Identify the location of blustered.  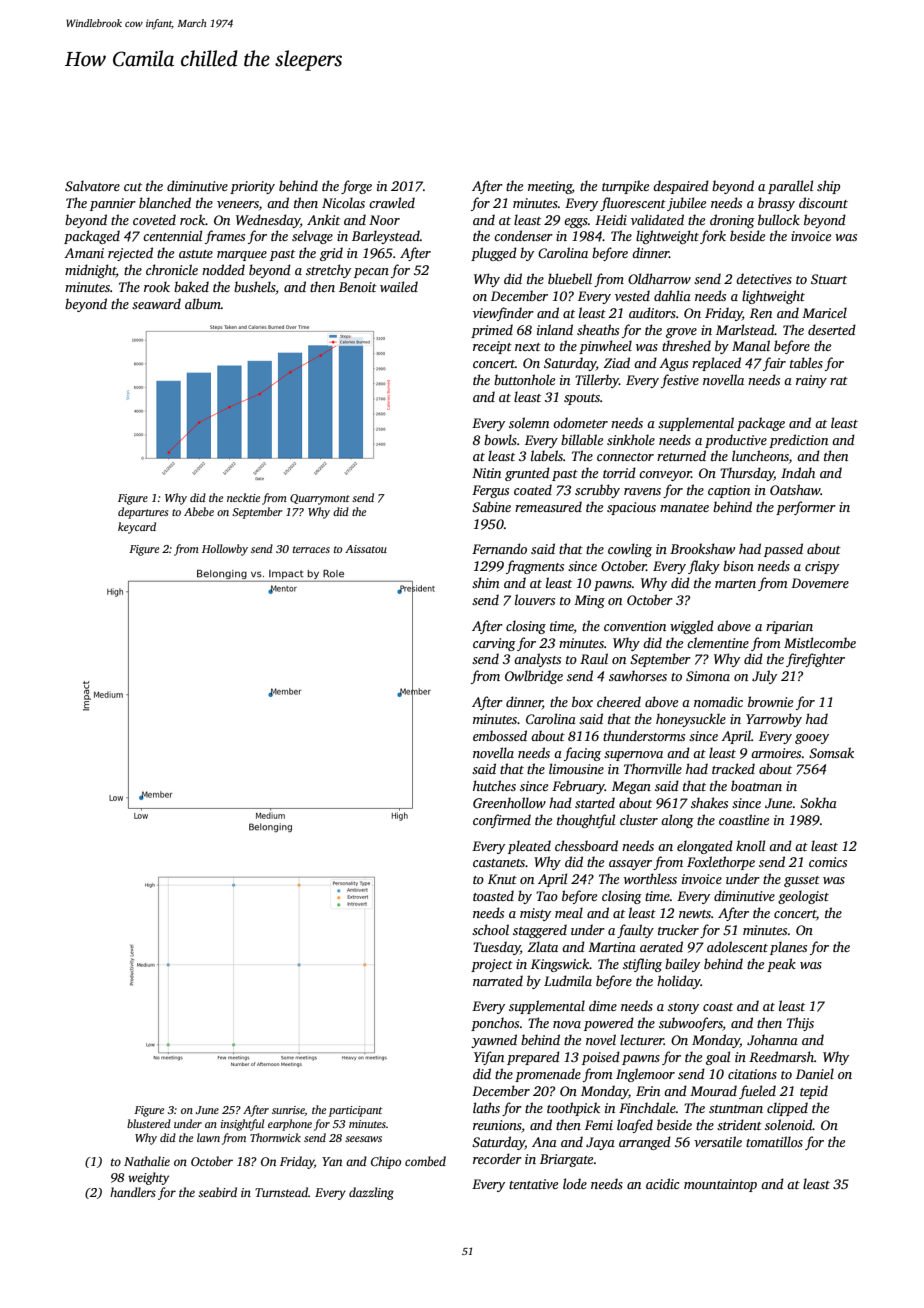
(149, 1123).
